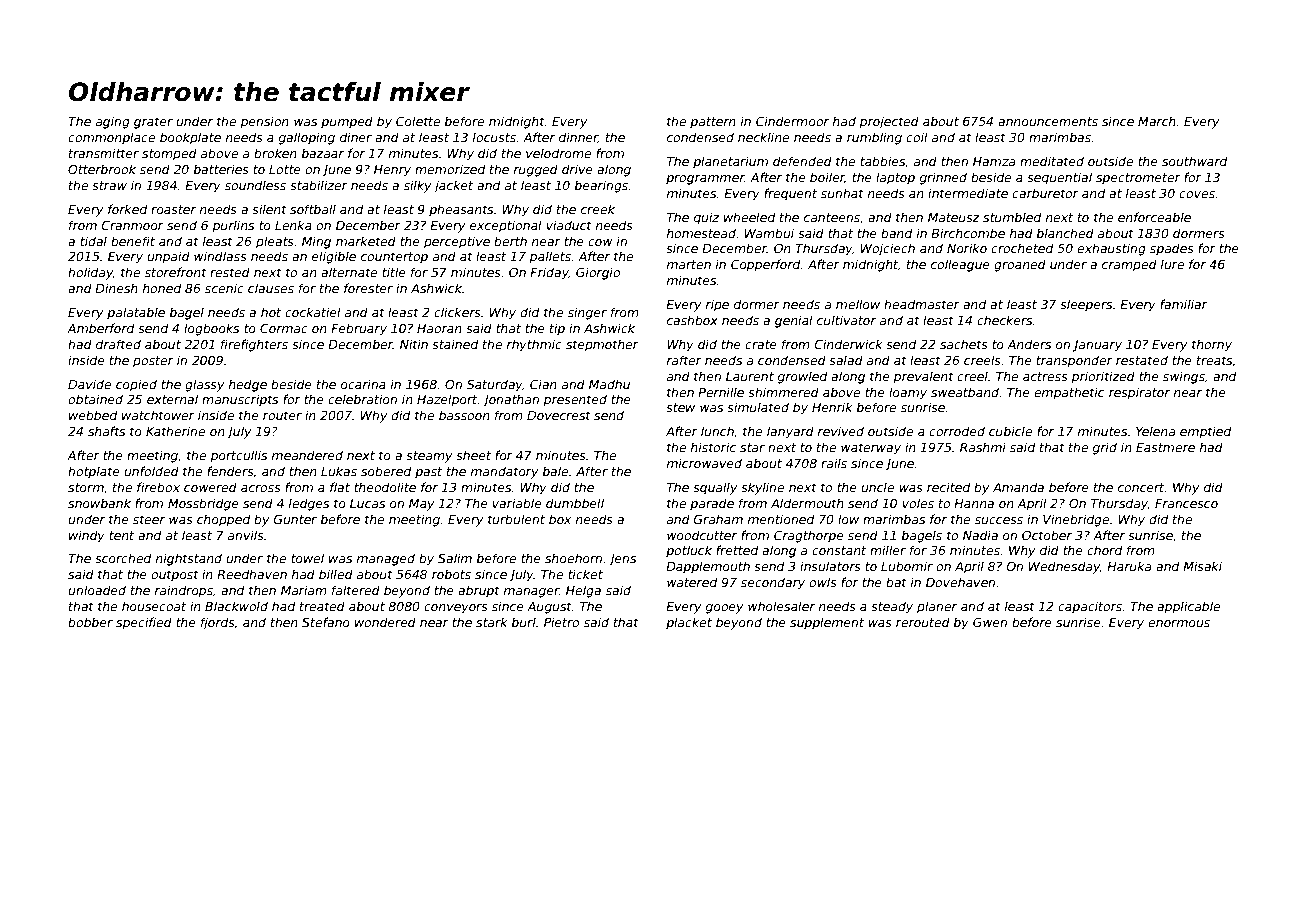  What do you see at coordinates (99, 503) in the screenshot?
I see `snowbank` at bounding box center [99, 503].
